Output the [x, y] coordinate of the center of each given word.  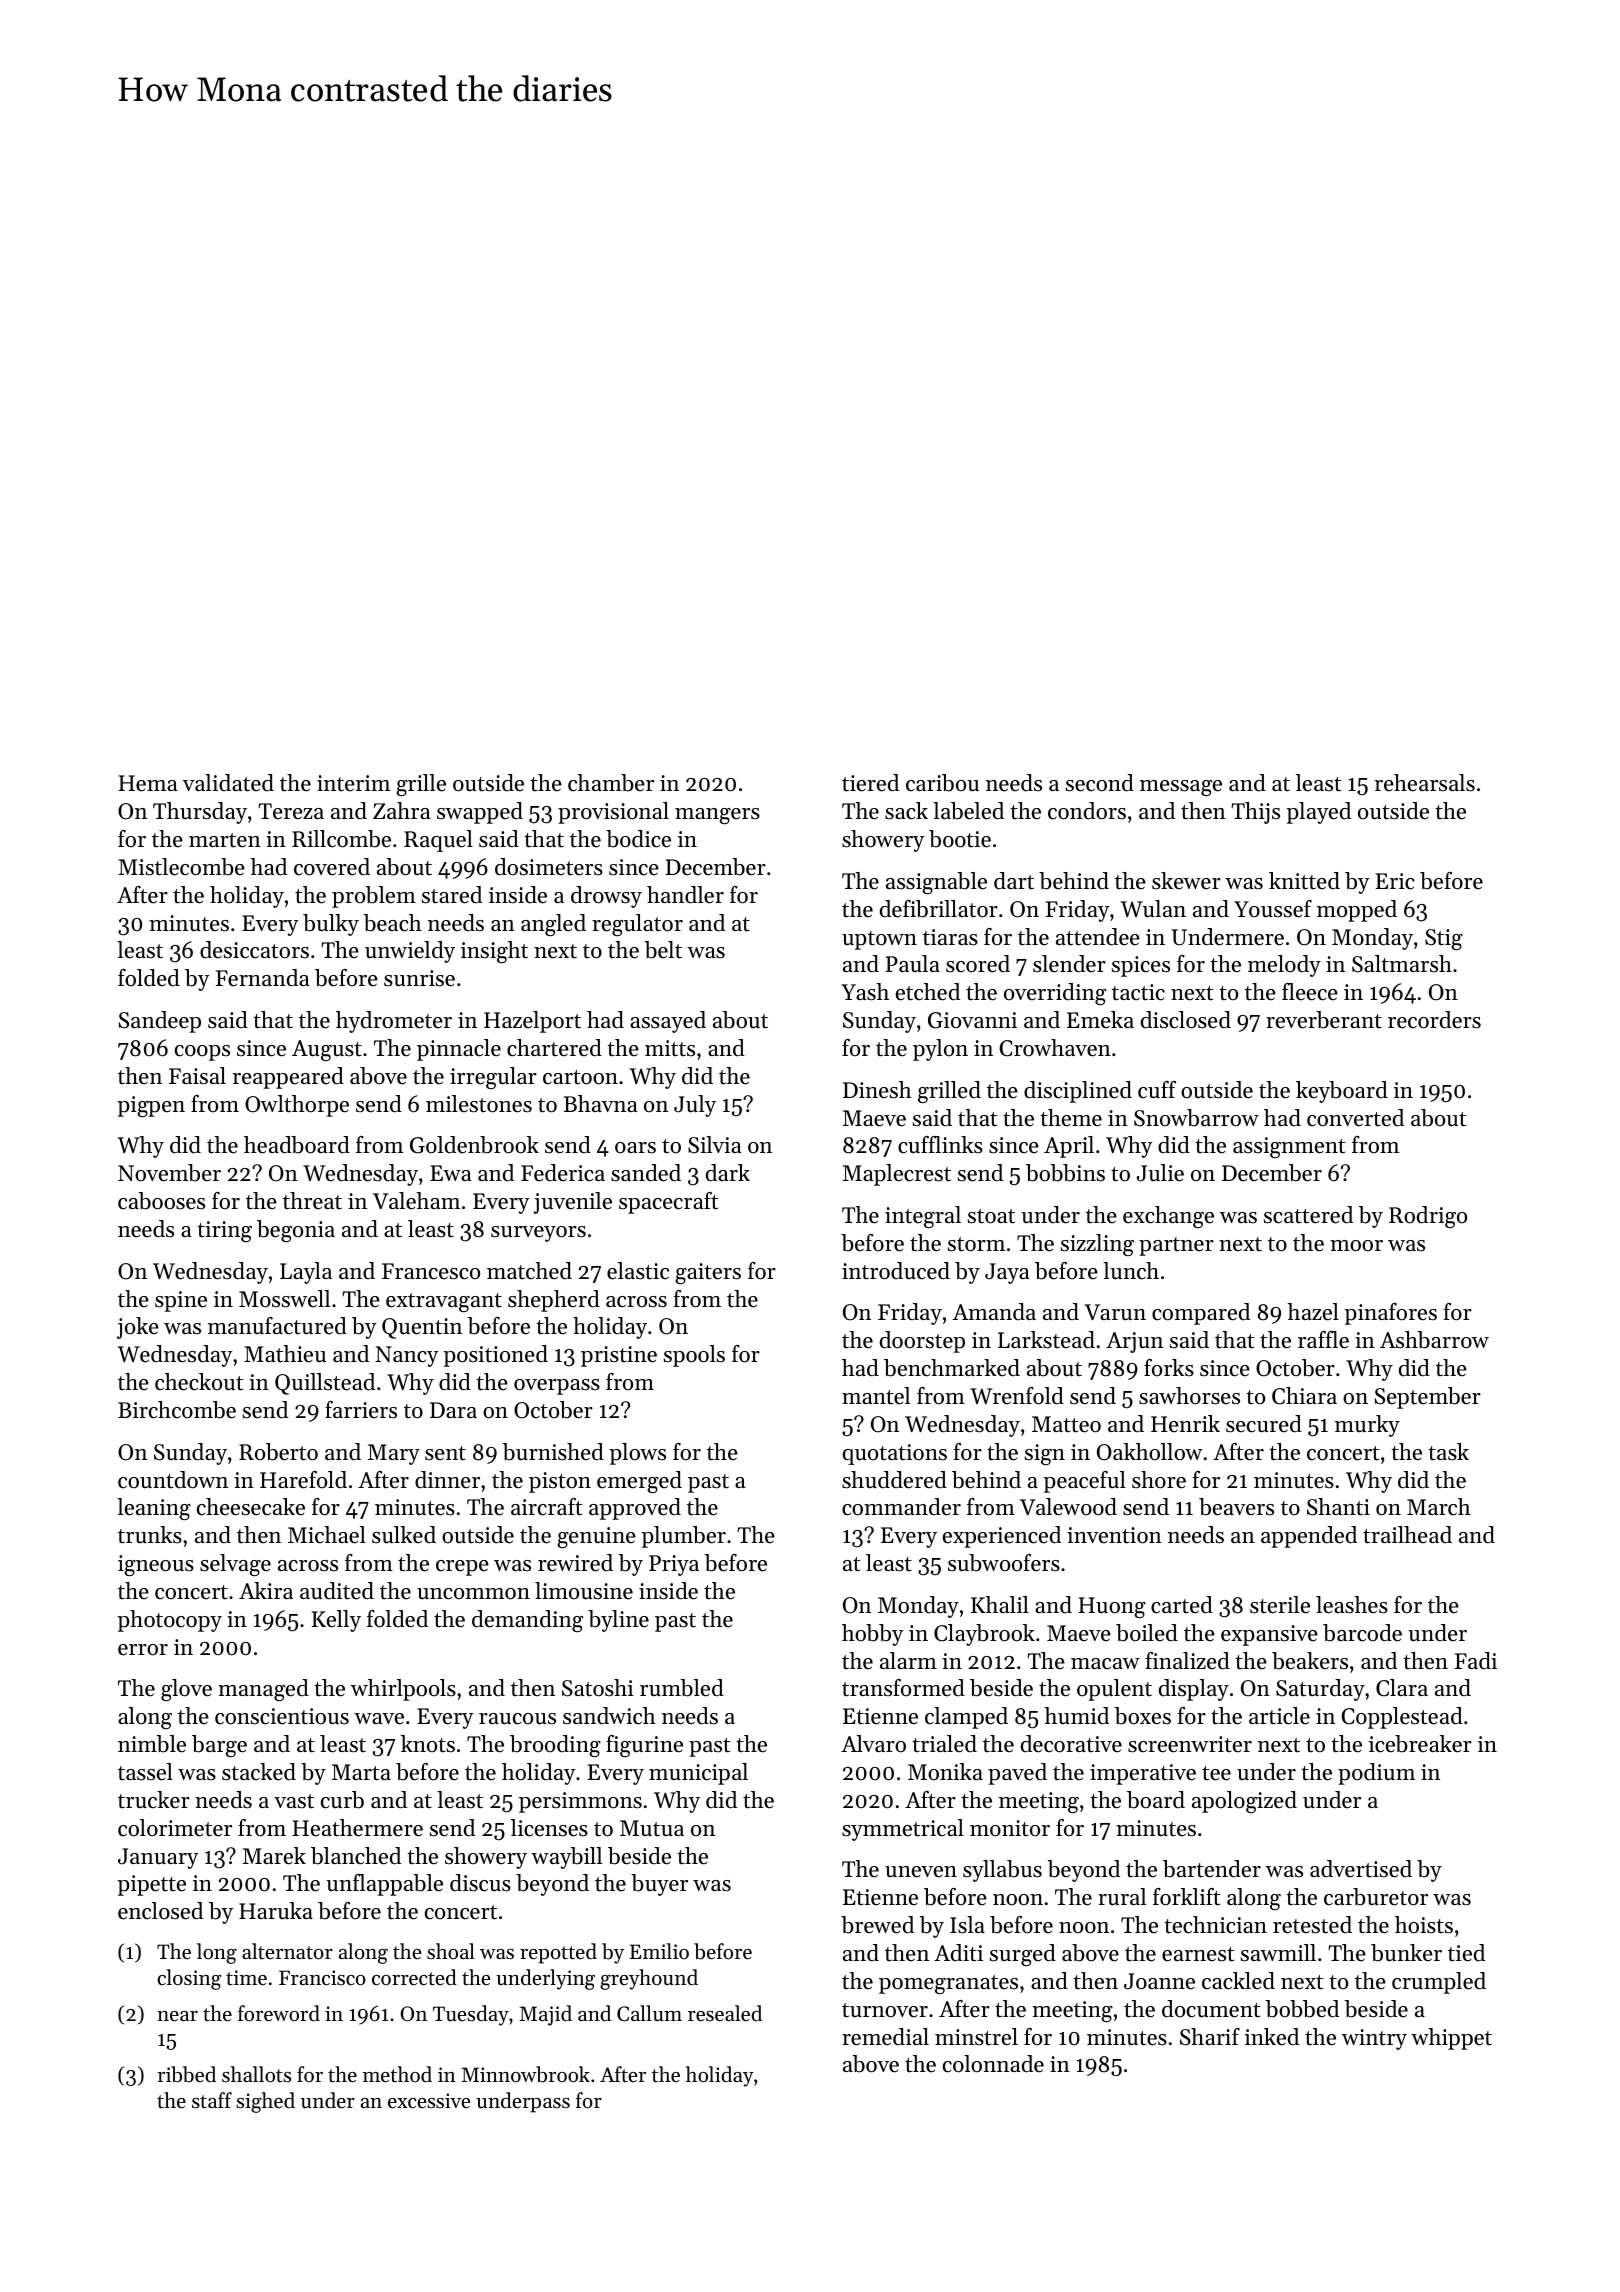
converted [1355, 1118]
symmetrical [903, 1830]
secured [1264, 1424]
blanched [356, 1856]
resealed [725, 2013]
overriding [1055, 994]
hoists [1424, 1925]
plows [637, 1454]
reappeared [288, 1078]
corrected [414, 1977]
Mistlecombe [181, 867]
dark [728, 1173]
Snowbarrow [1196, 1118]
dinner [447, 1480]
